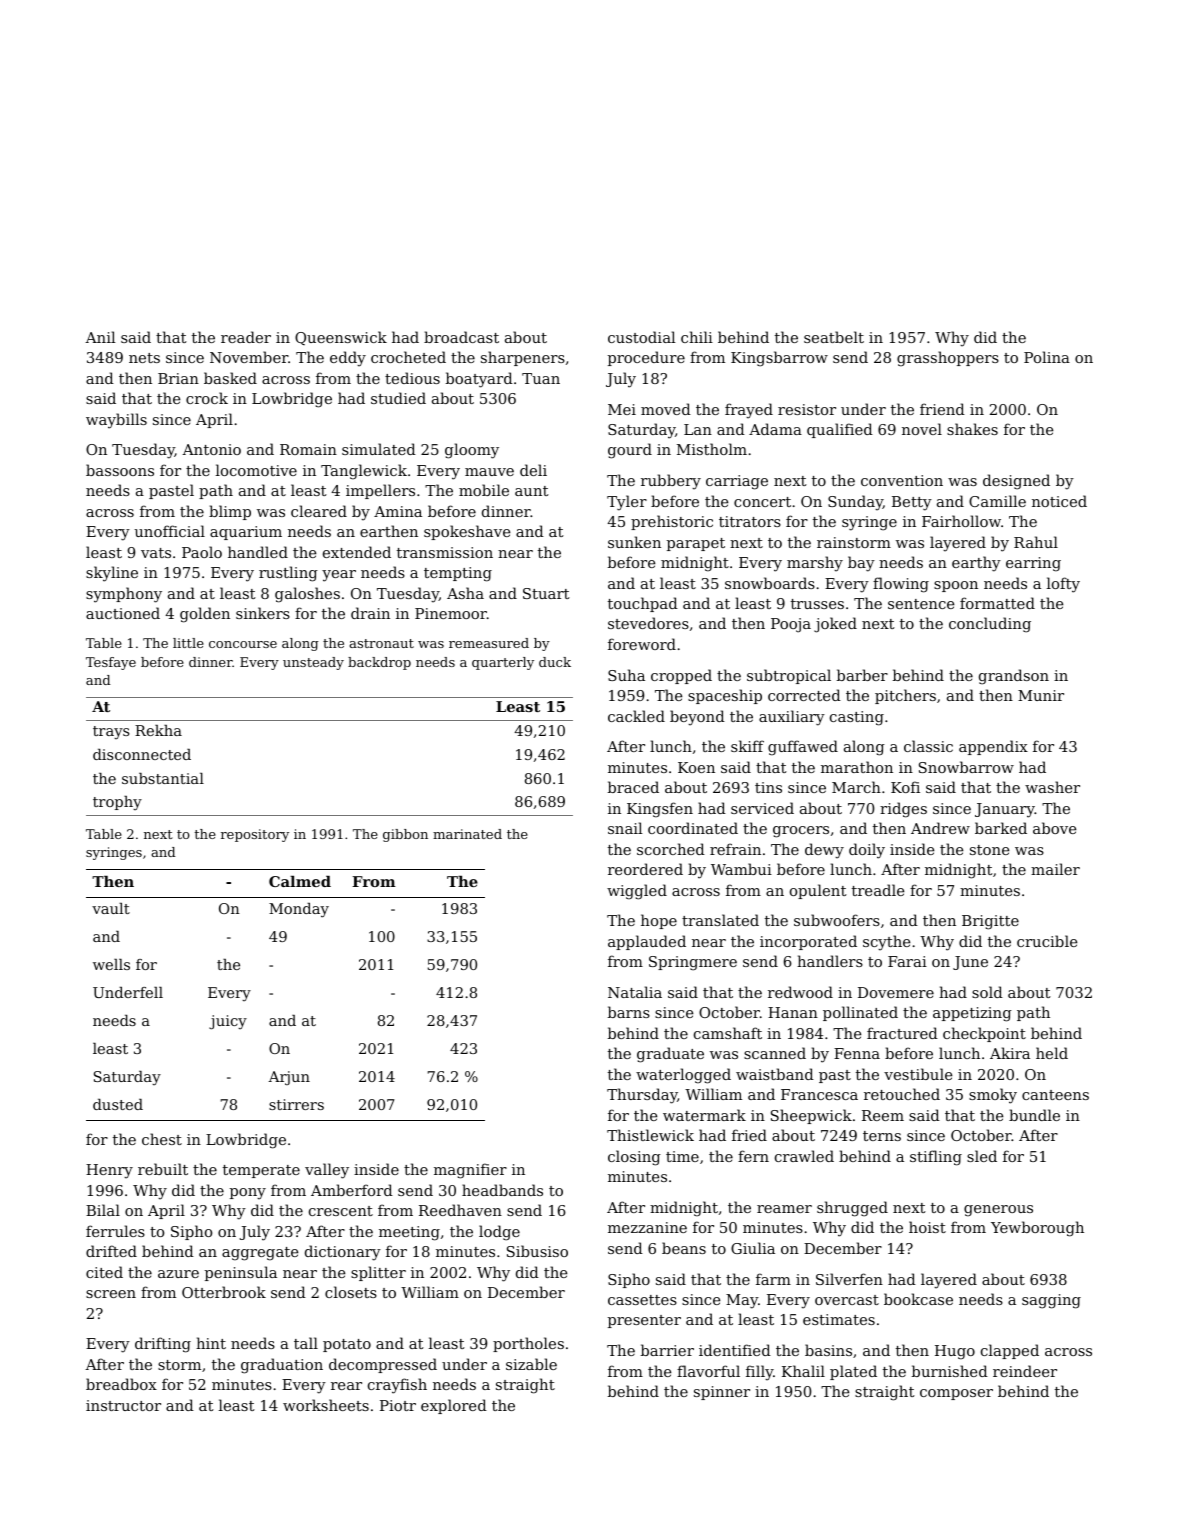 This screenshot has width=1180, height=1527. Describe the element at coordinates (121, 1384) in the screenshot. I see `breadbox` at that location.
